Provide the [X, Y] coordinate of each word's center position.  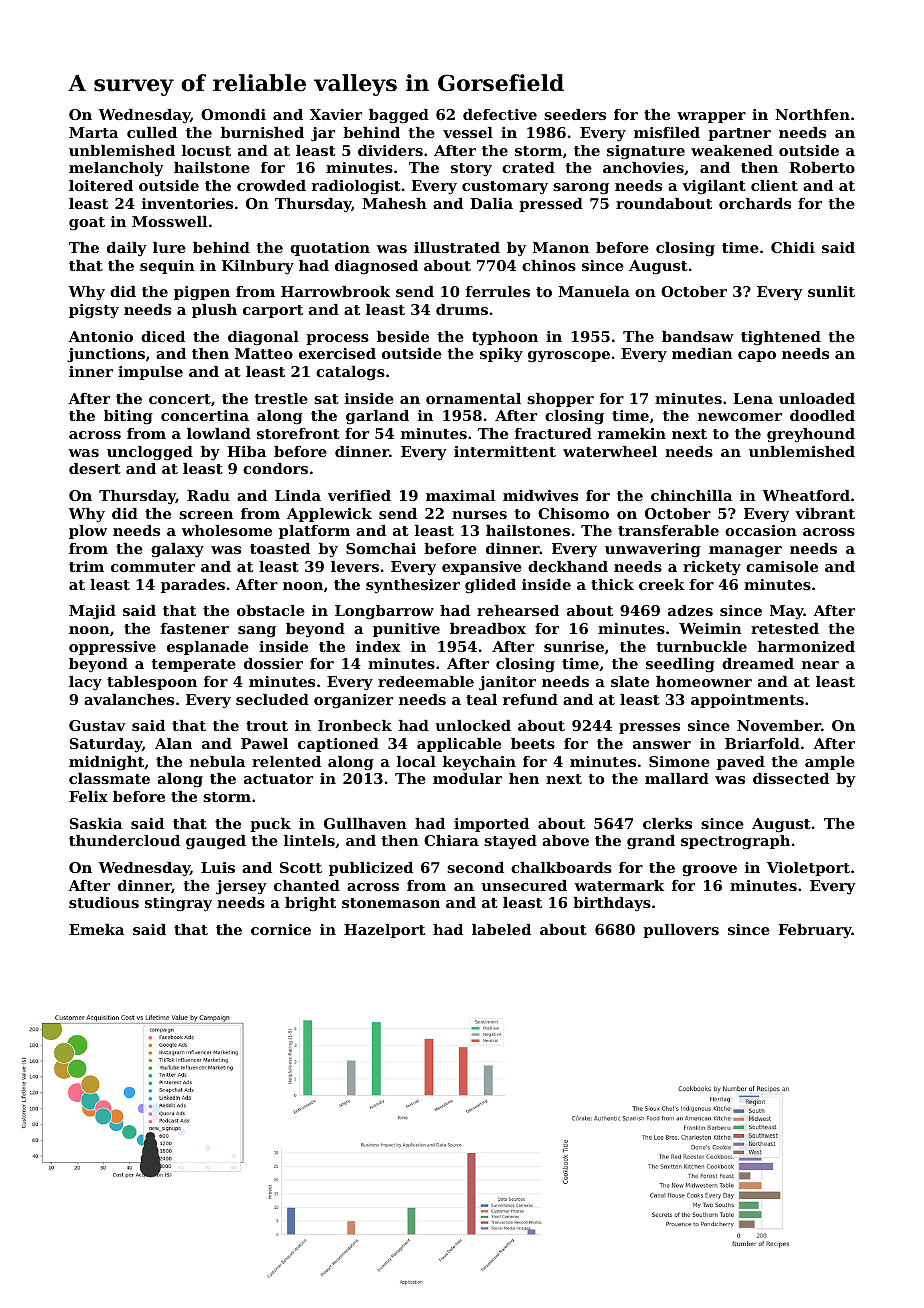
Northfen [812, 114]
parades [193, 586]
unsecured [524, 885]
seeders [575, 114]
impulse [150, 373]
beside [403, 336]
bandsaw [698, 336]
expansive [482, 568]
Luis [218, 867]
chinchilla [691, 495]
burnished [262, 132]
